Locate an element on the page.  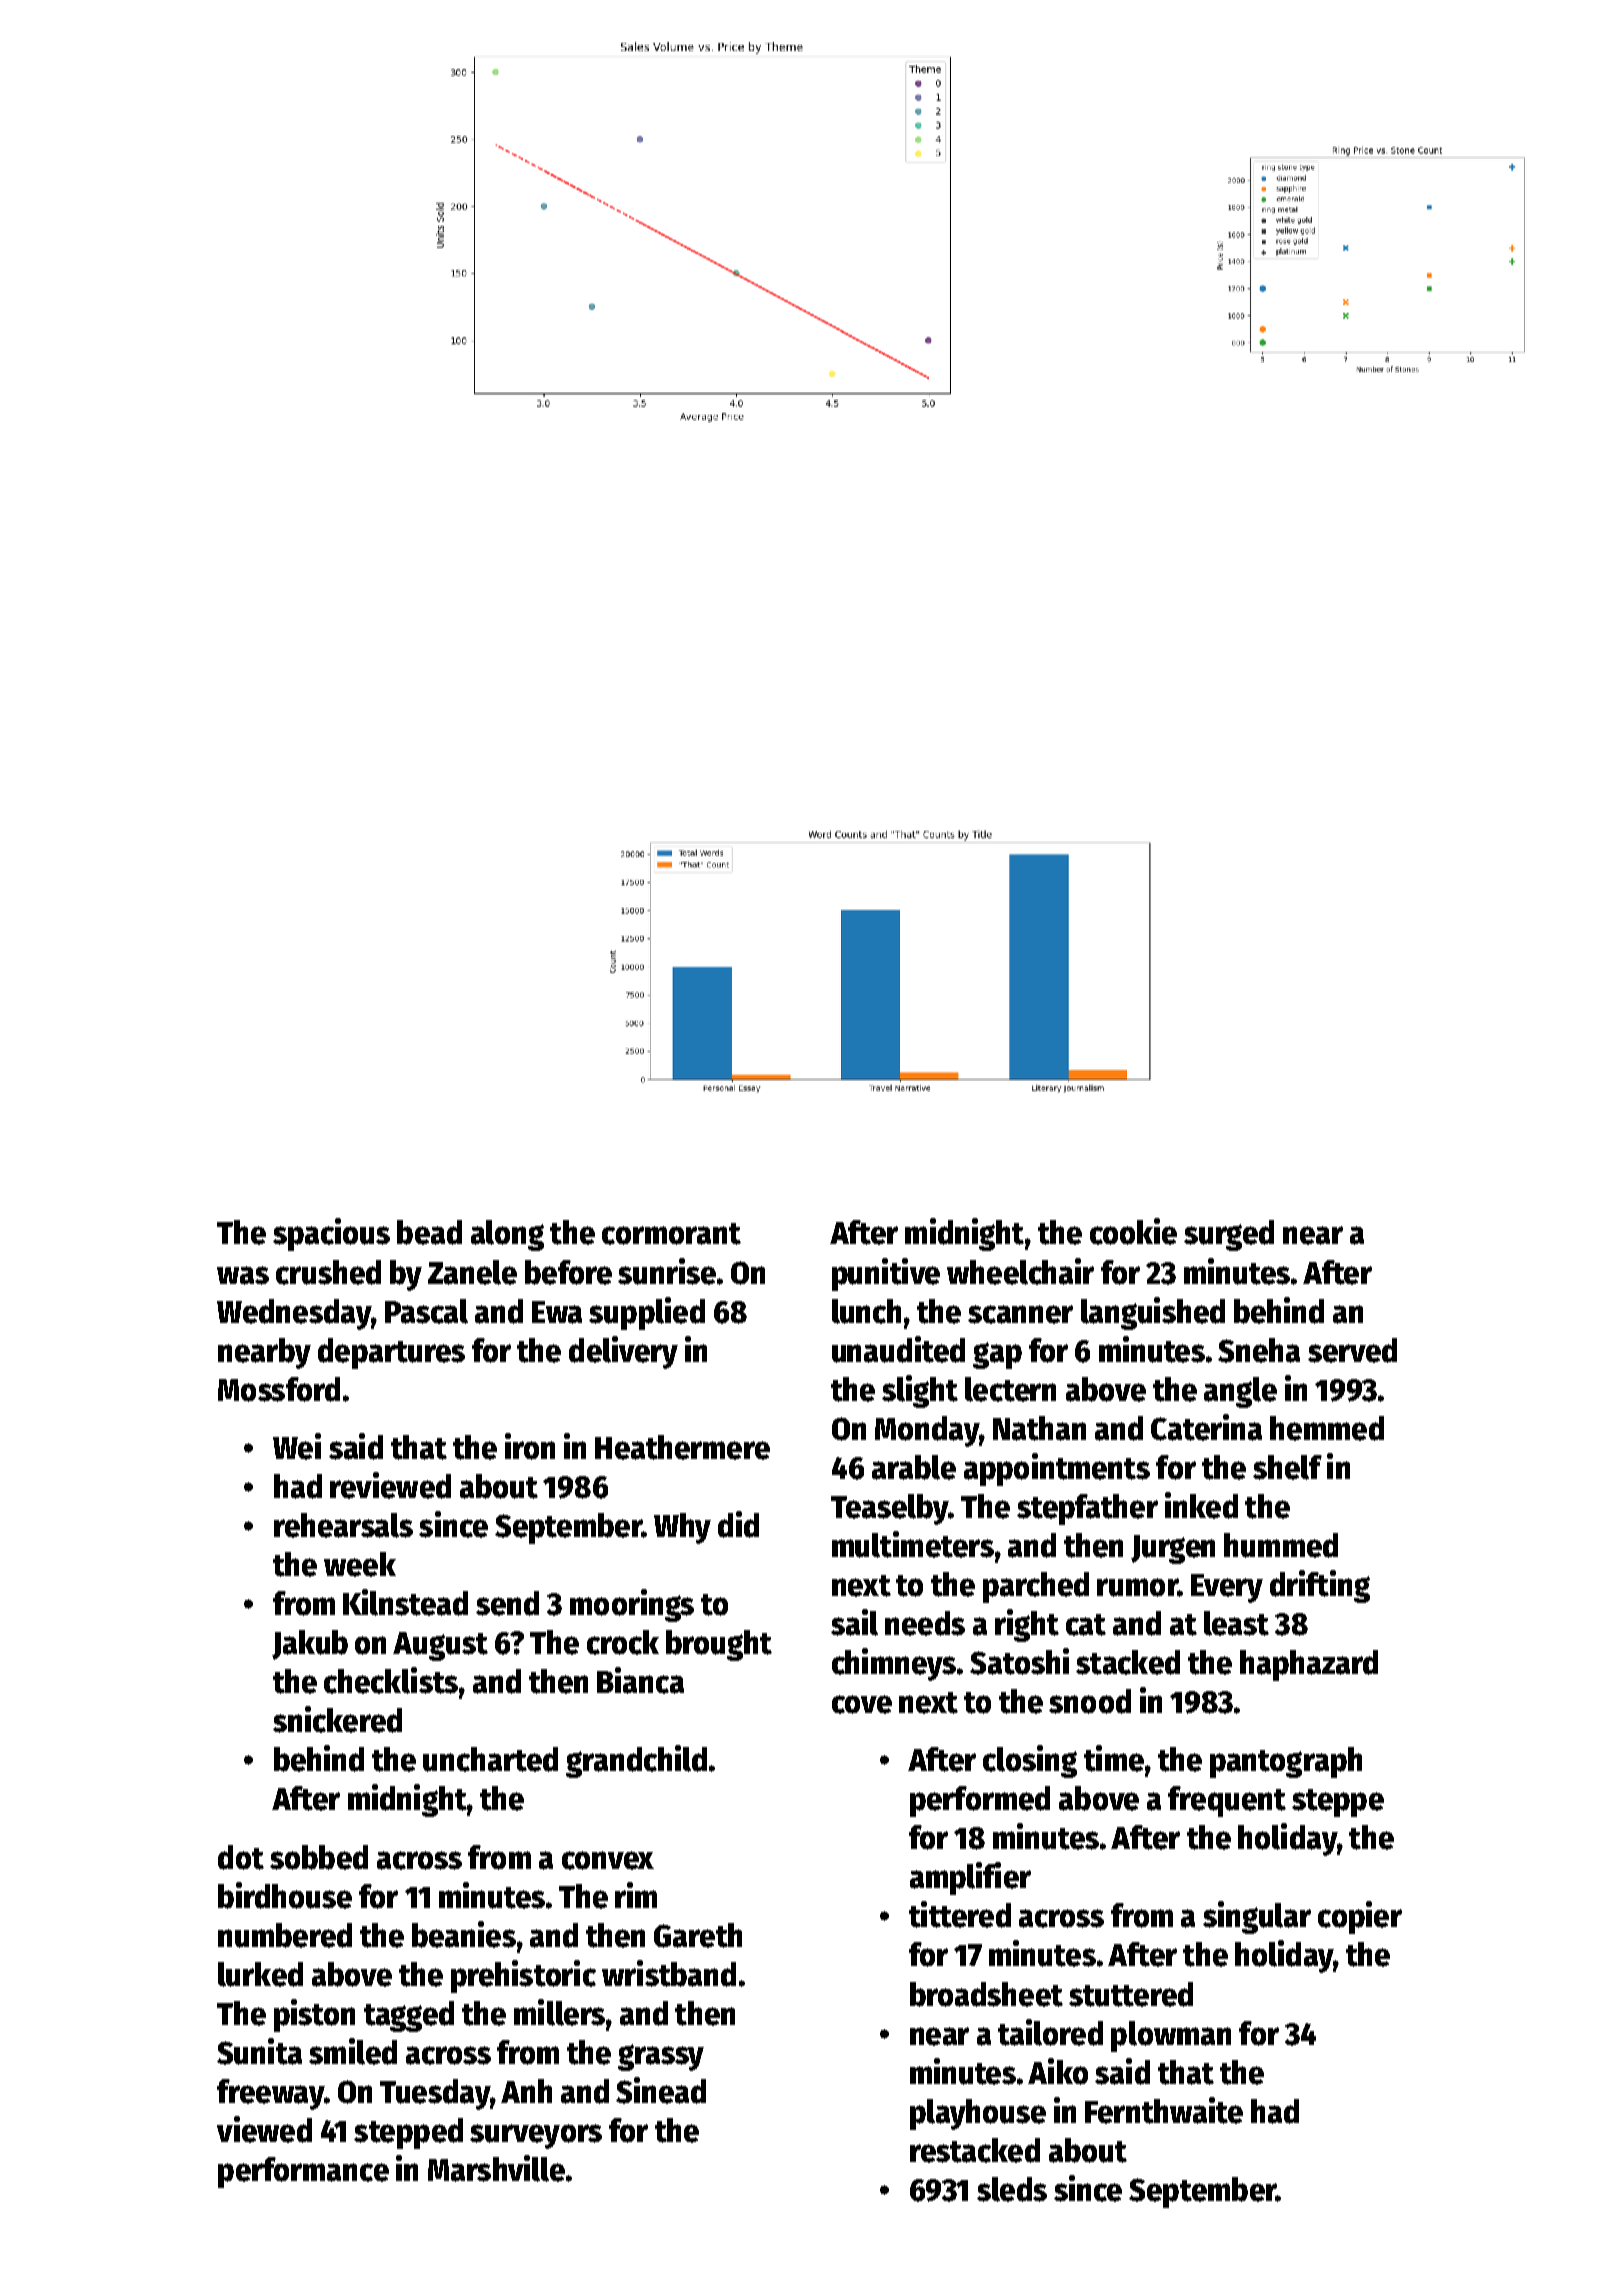
cove is located at coordinates (862, 1704).
